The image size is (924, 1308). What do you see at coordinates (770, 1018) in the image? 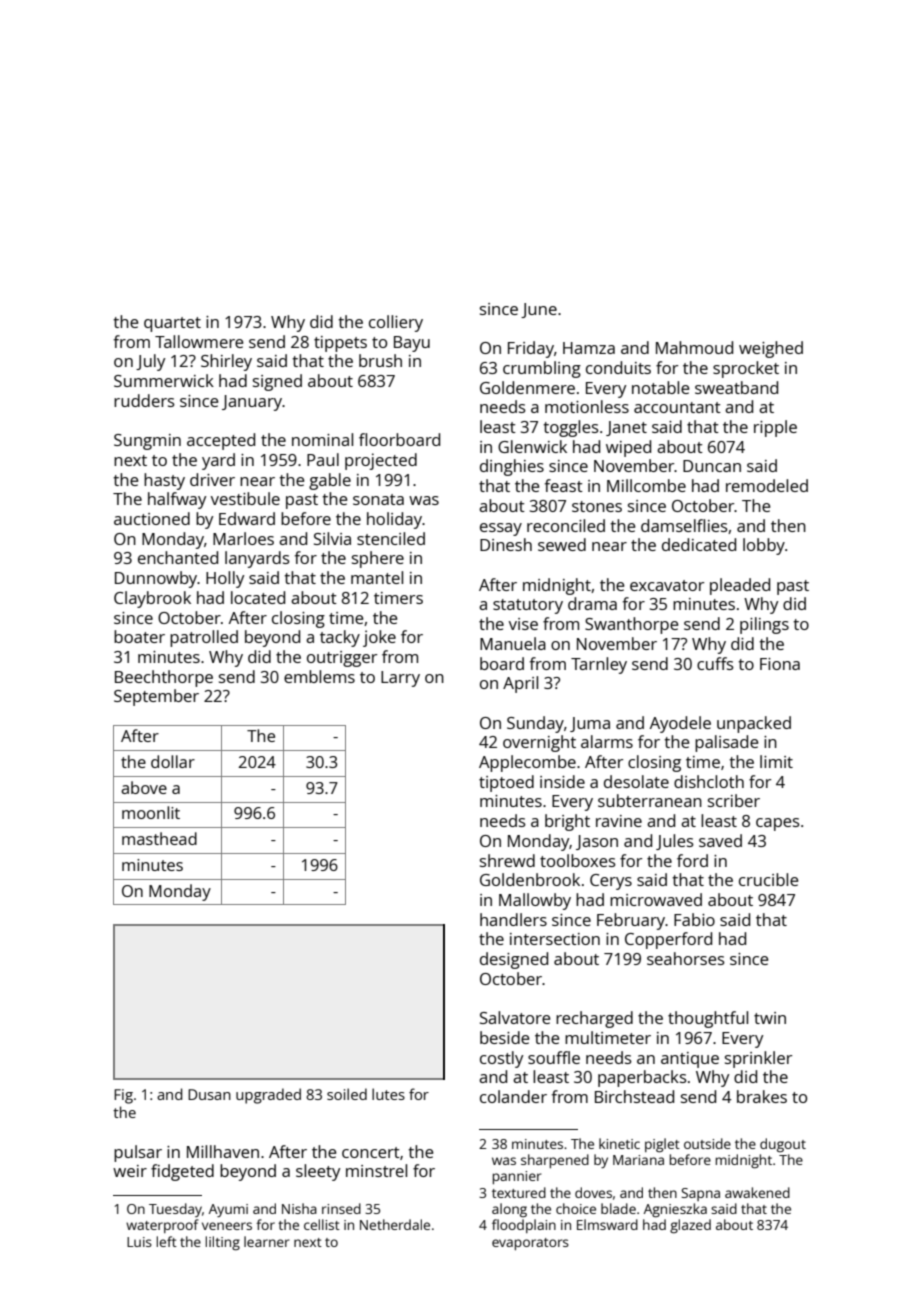
I see `twin` at bounding box center [770, 1018].
